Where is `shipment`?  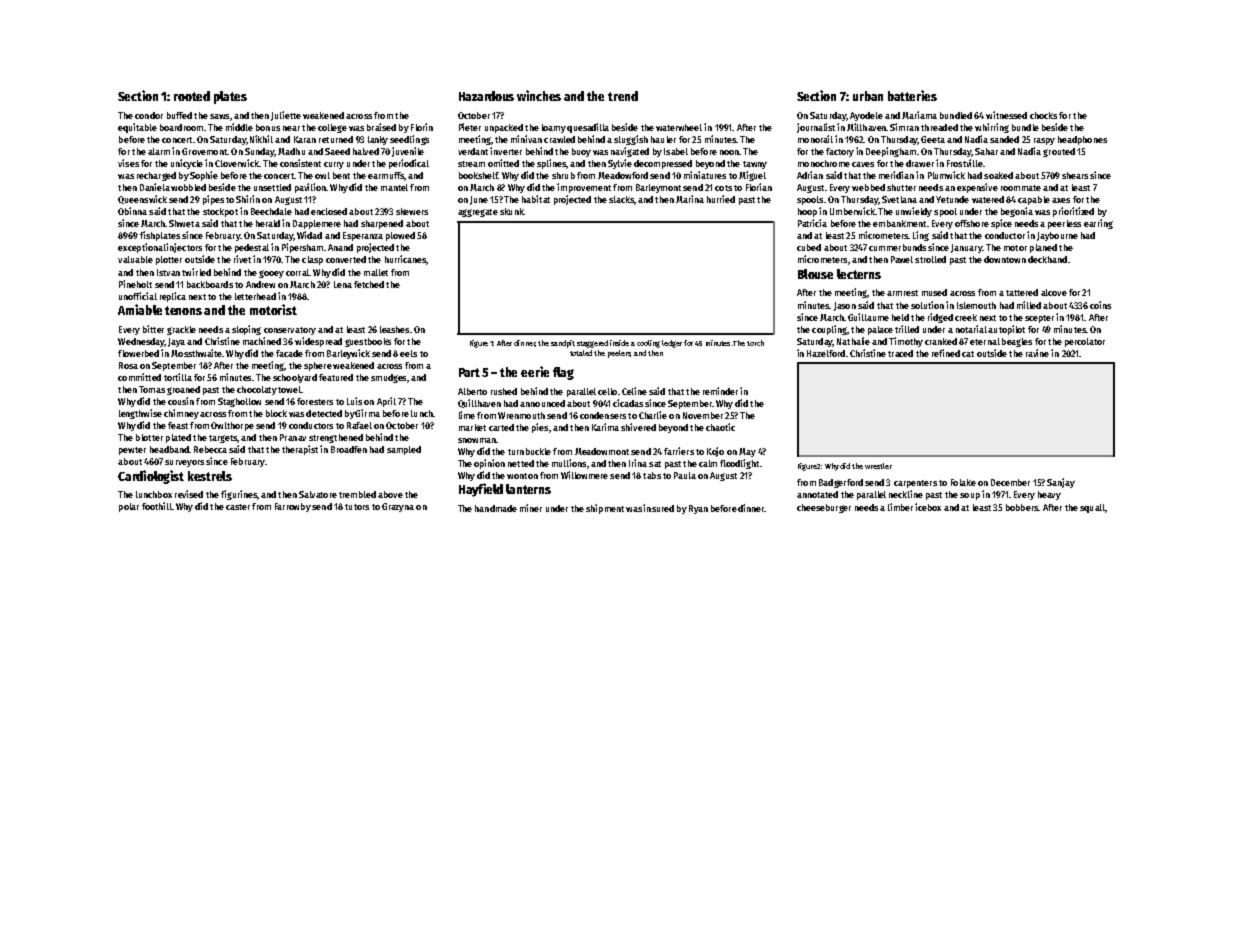 shipment is located at coordinates (605, 509).
